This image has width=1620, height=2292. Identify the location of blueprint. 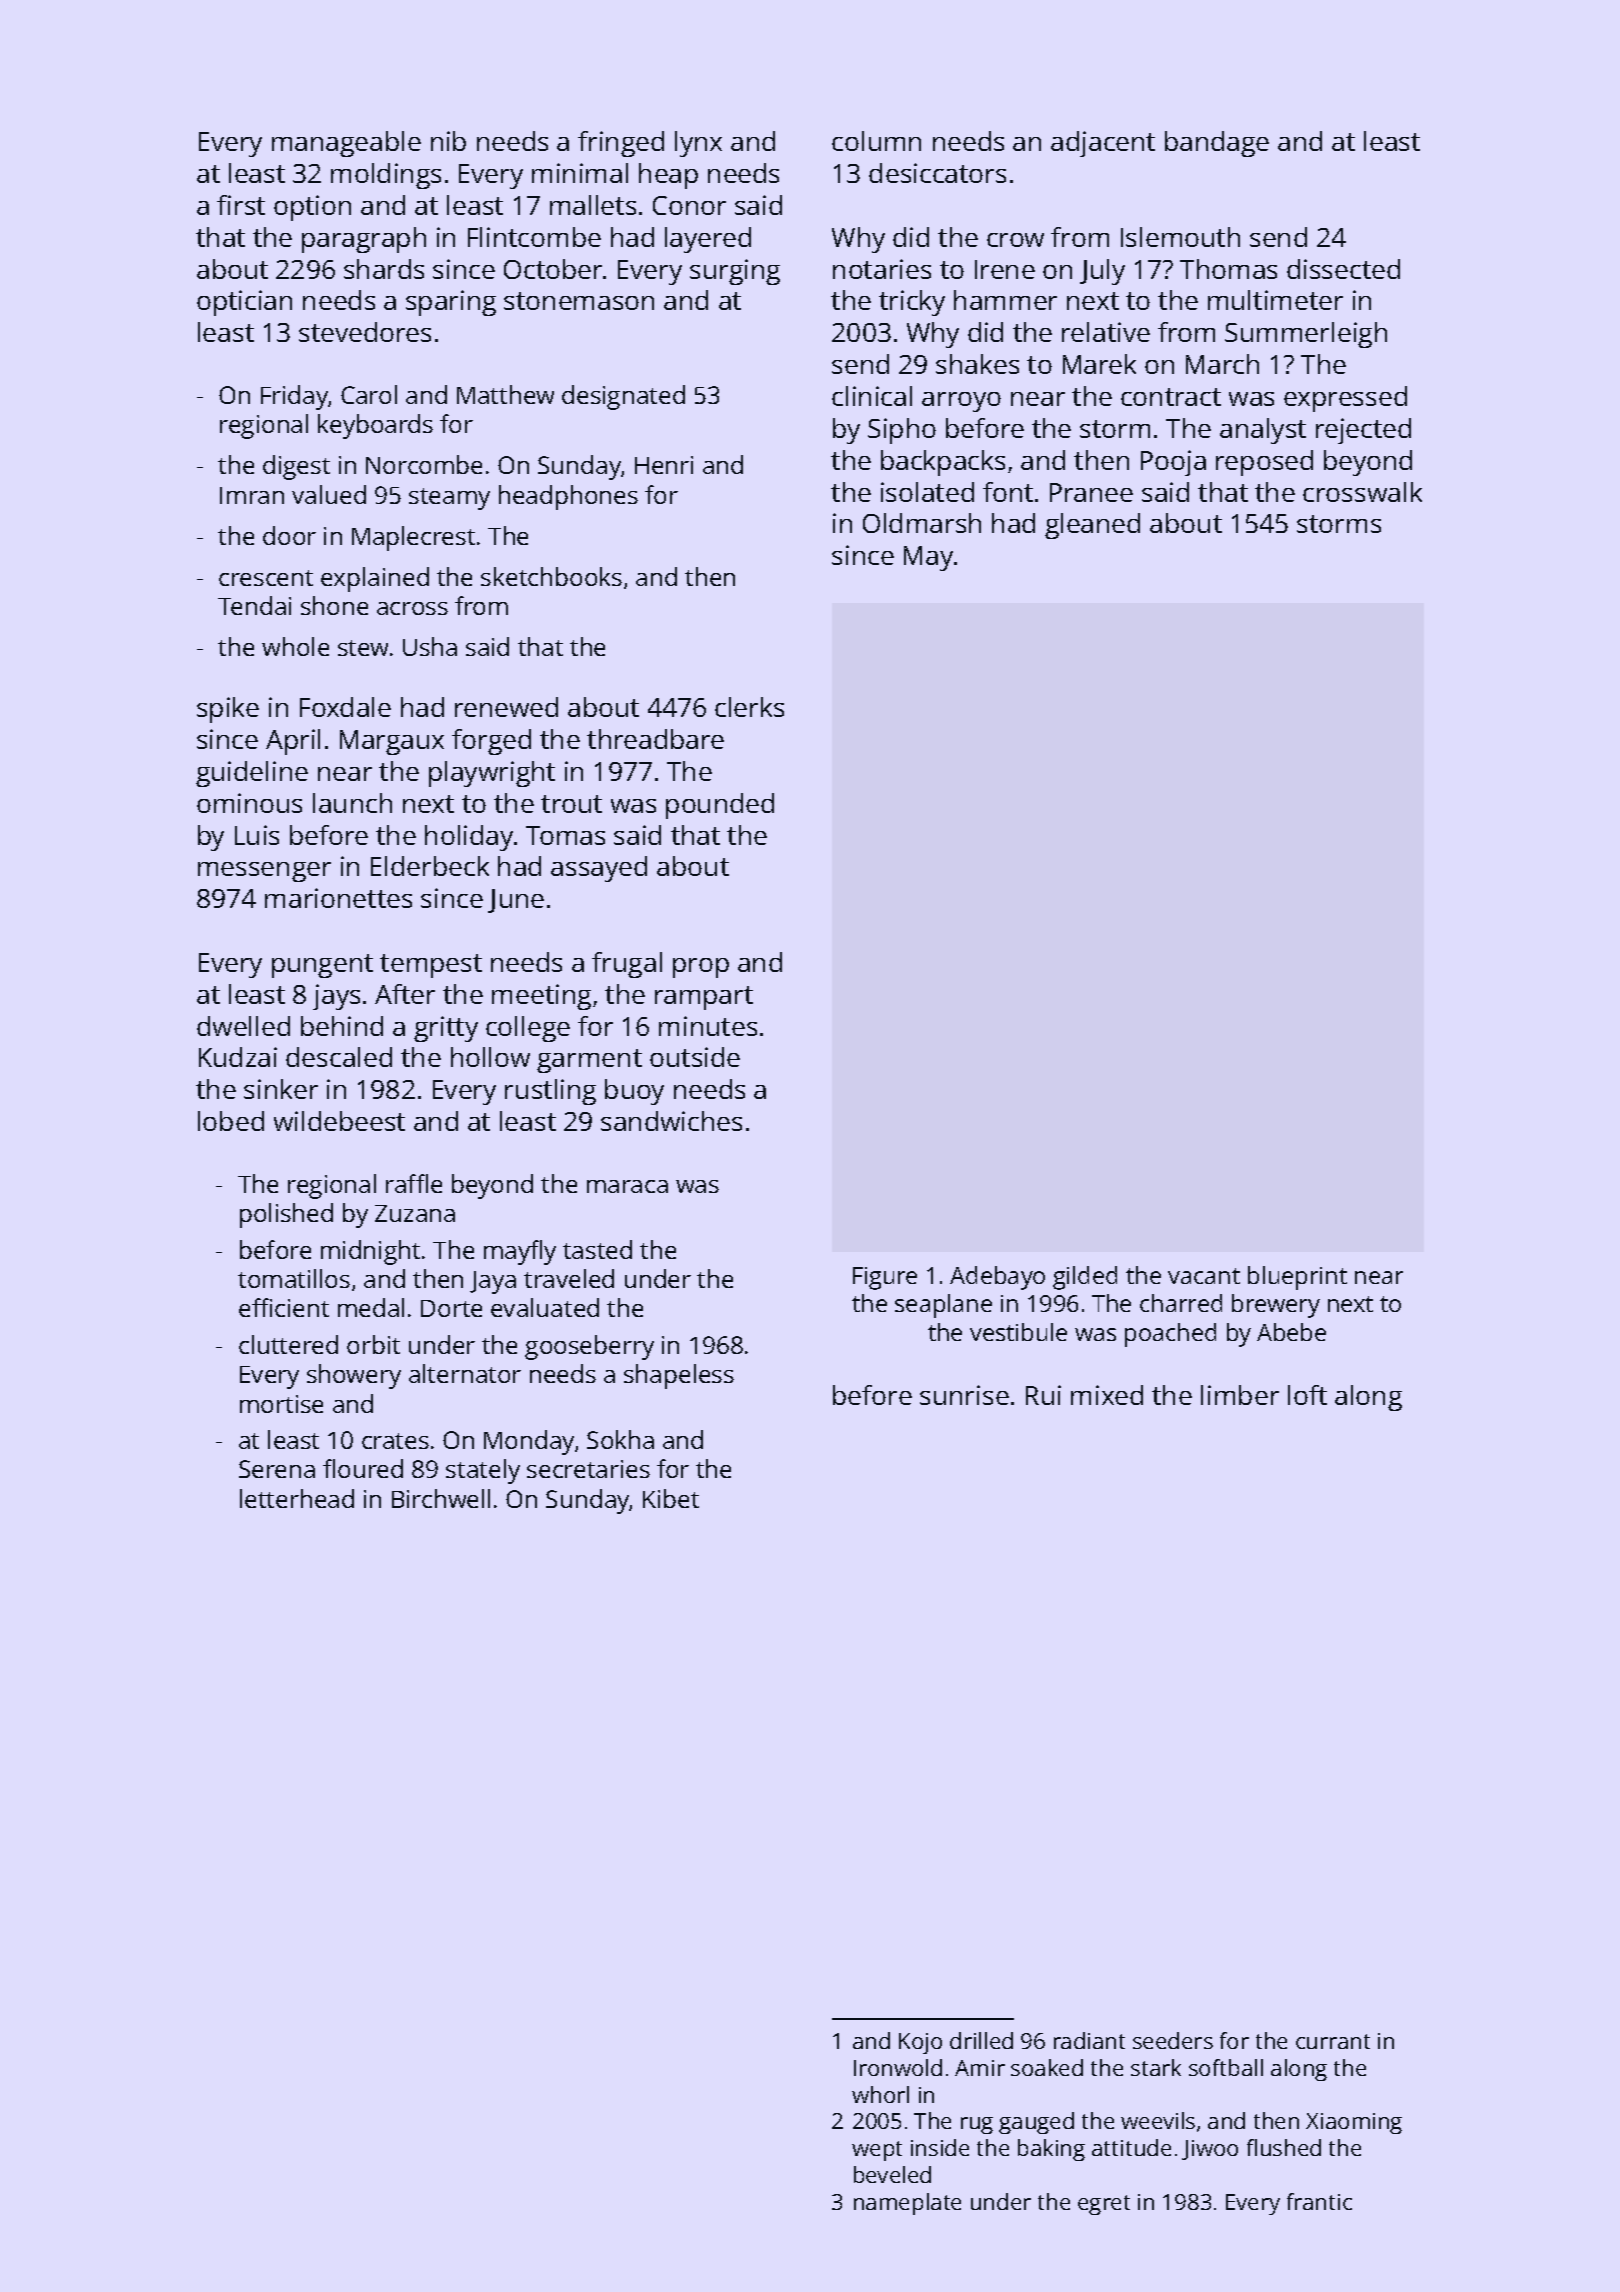
(1297, 1278).
